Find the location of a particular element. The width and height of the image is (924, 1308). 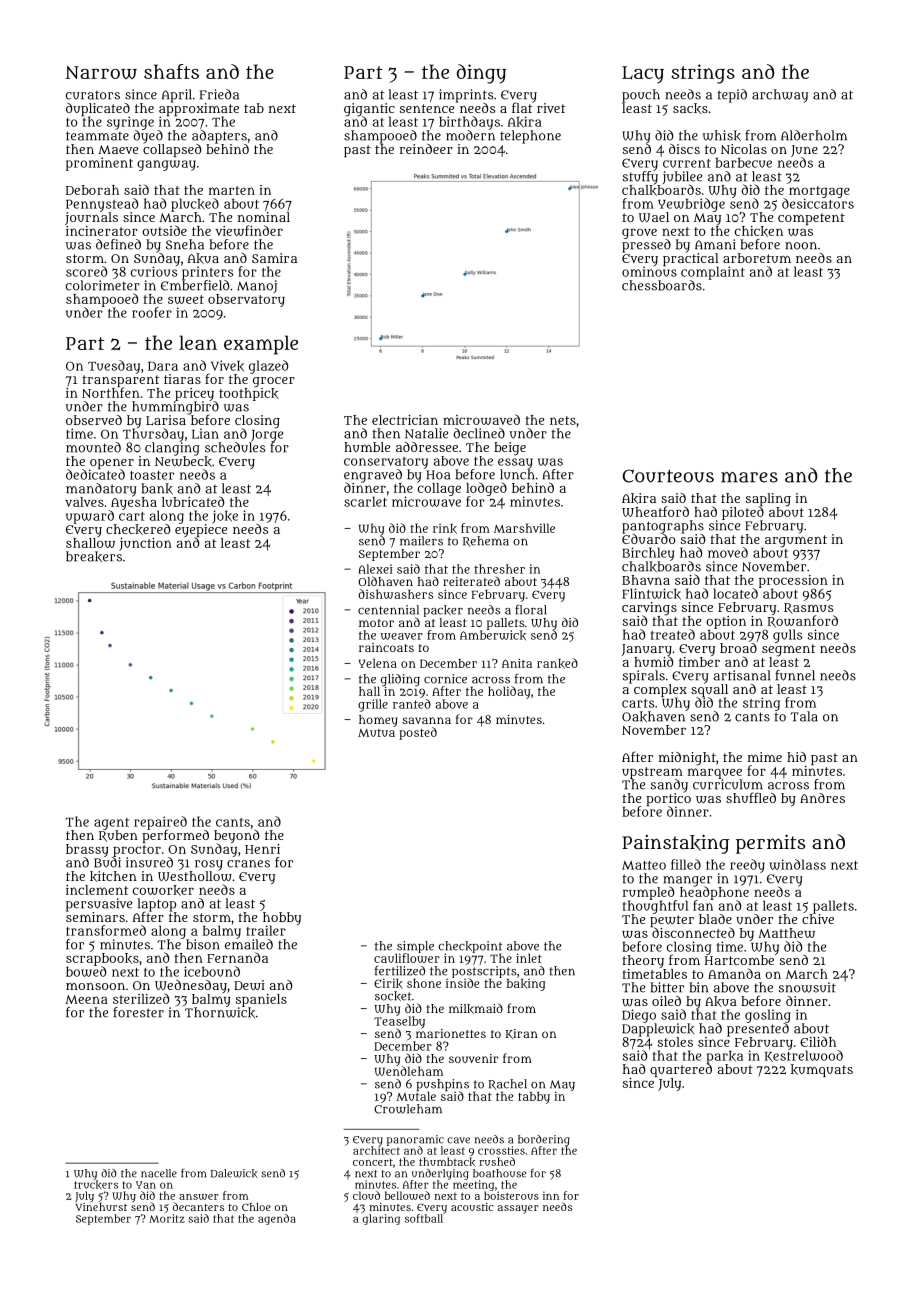

Narrow is located at coordinates (101, 72).
